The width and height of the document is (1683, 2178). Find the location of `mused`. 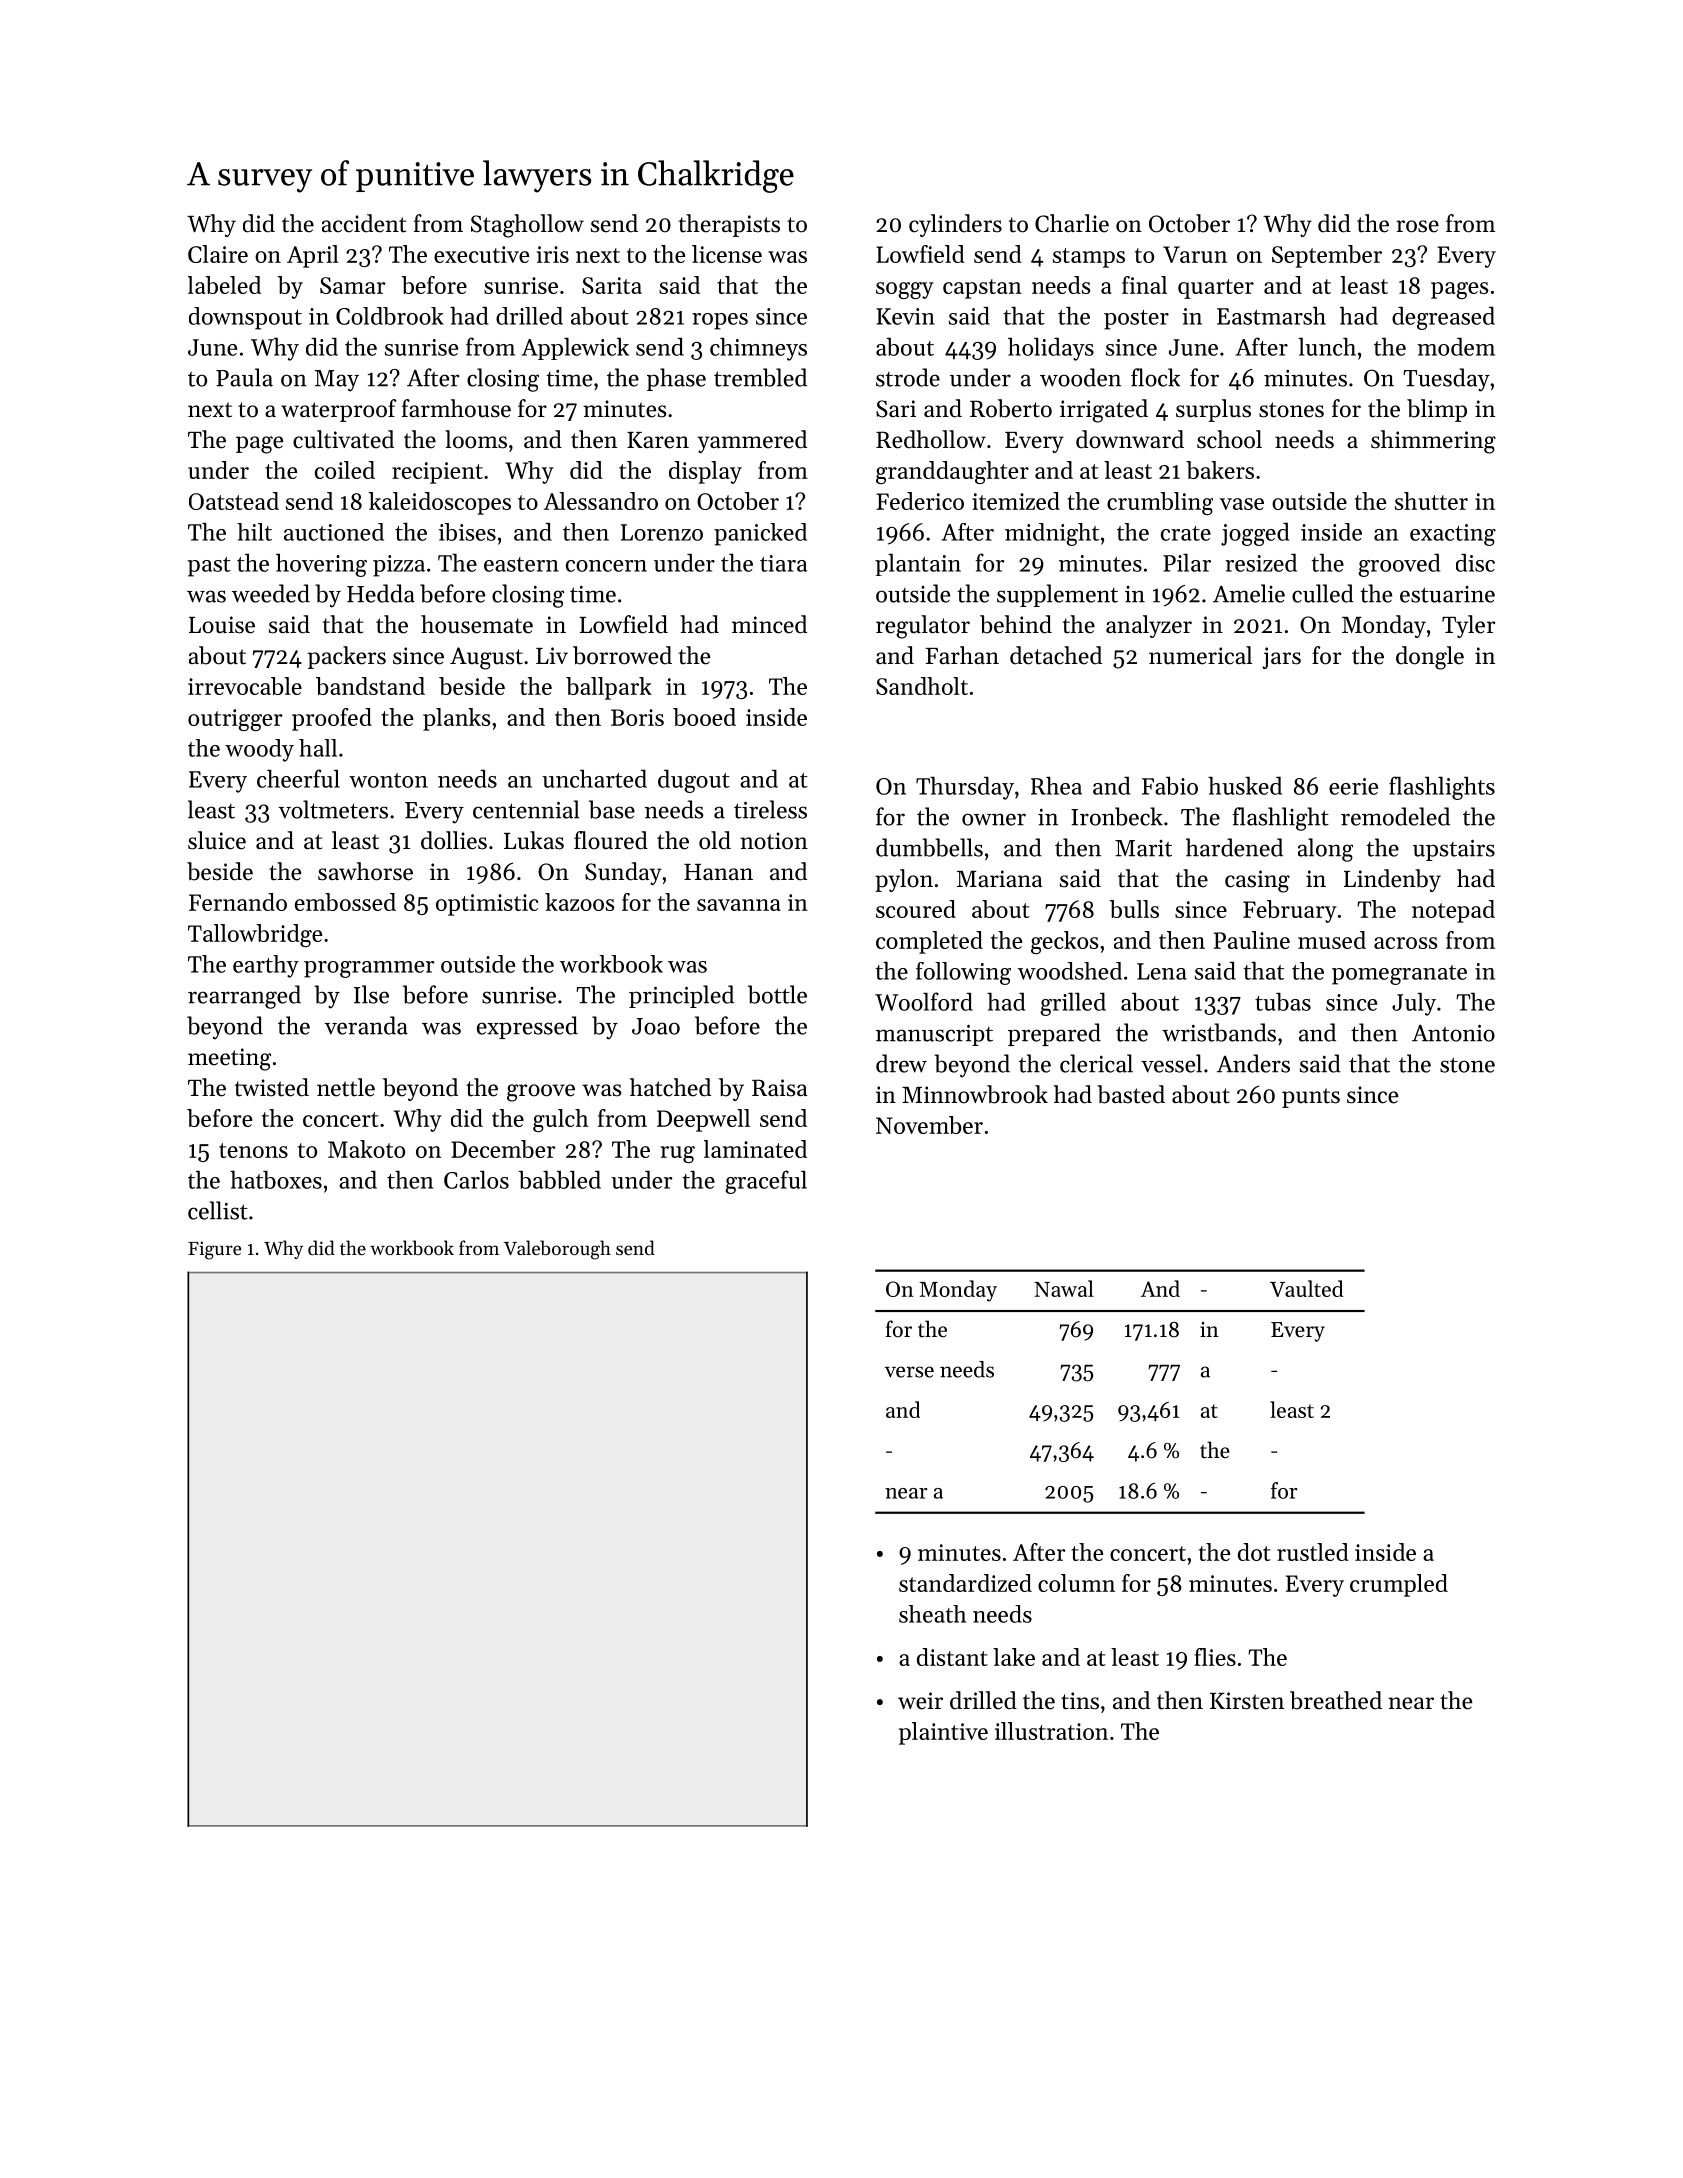

mused is located at coordinates (1332, 940).
